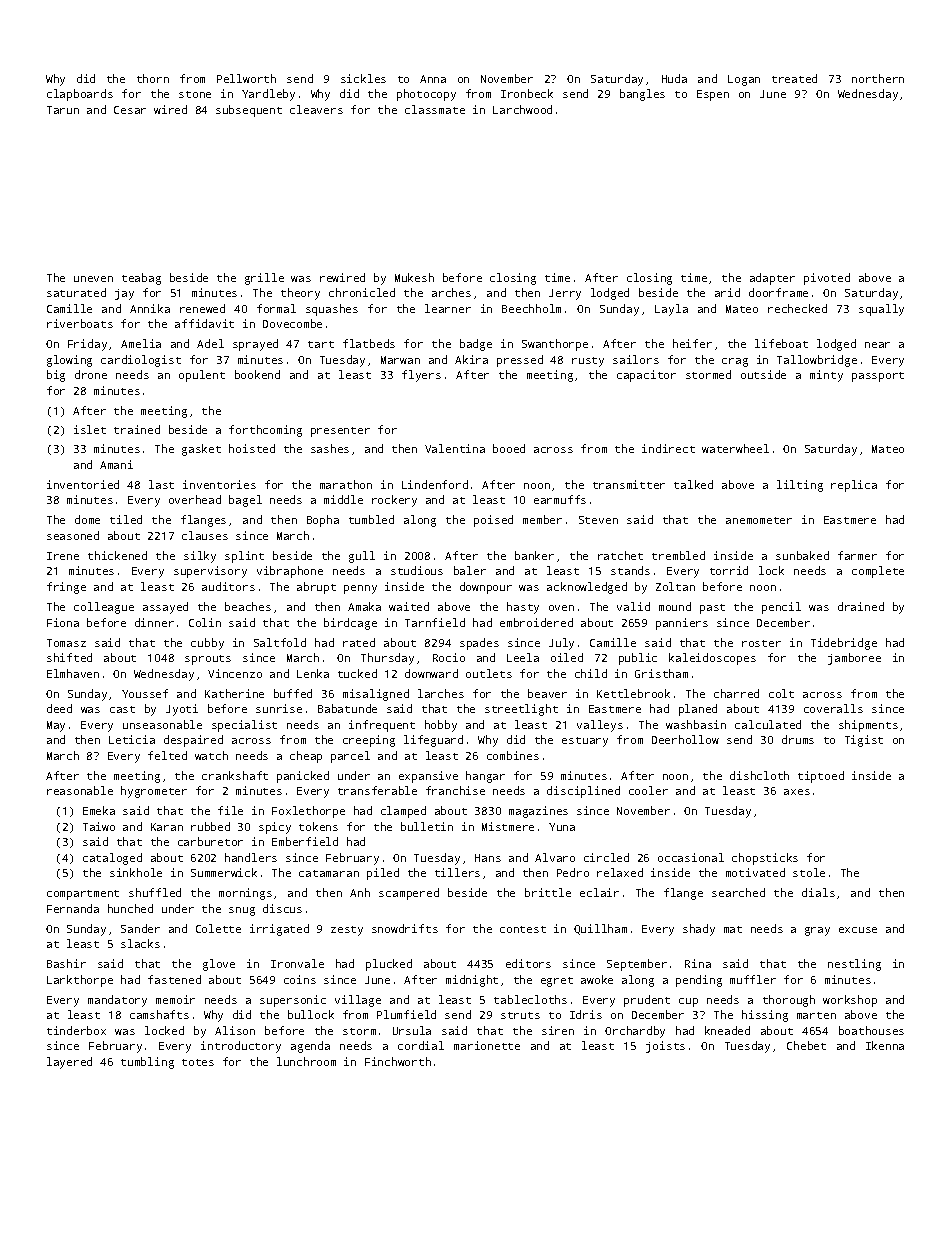 The image size is (952, 1233). I want to click on treated, so click(794, 78).
